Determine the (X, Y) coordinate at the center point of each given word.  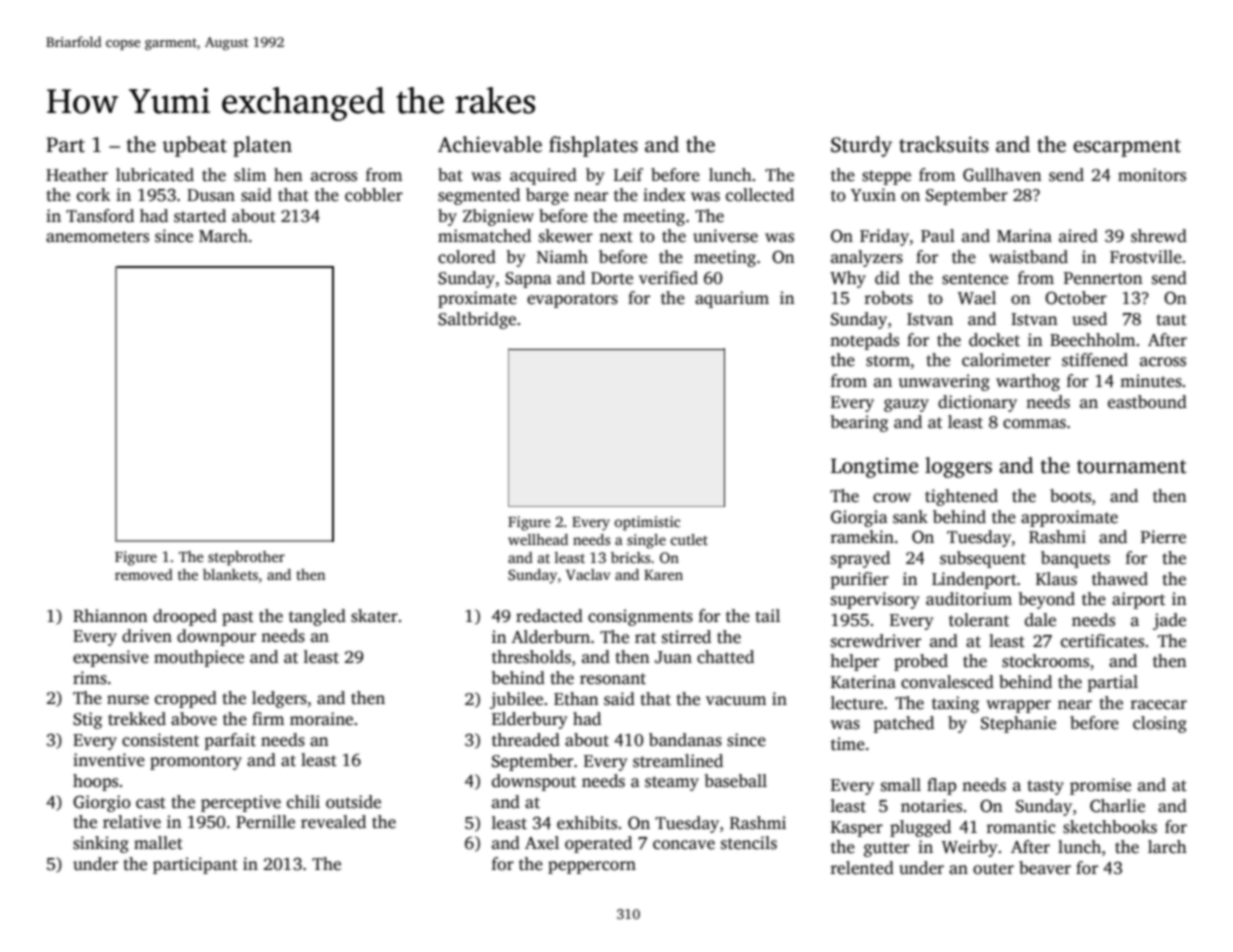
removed (144, 574)
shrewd (1159, 236)
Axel (542, 843)
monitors (1152, 175)
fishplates (593, 146)
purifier (860, 580)
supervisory (875, 600)
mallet (158, 843)
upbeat (194, 146)
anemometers (97, 237)
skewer (566, 236)
